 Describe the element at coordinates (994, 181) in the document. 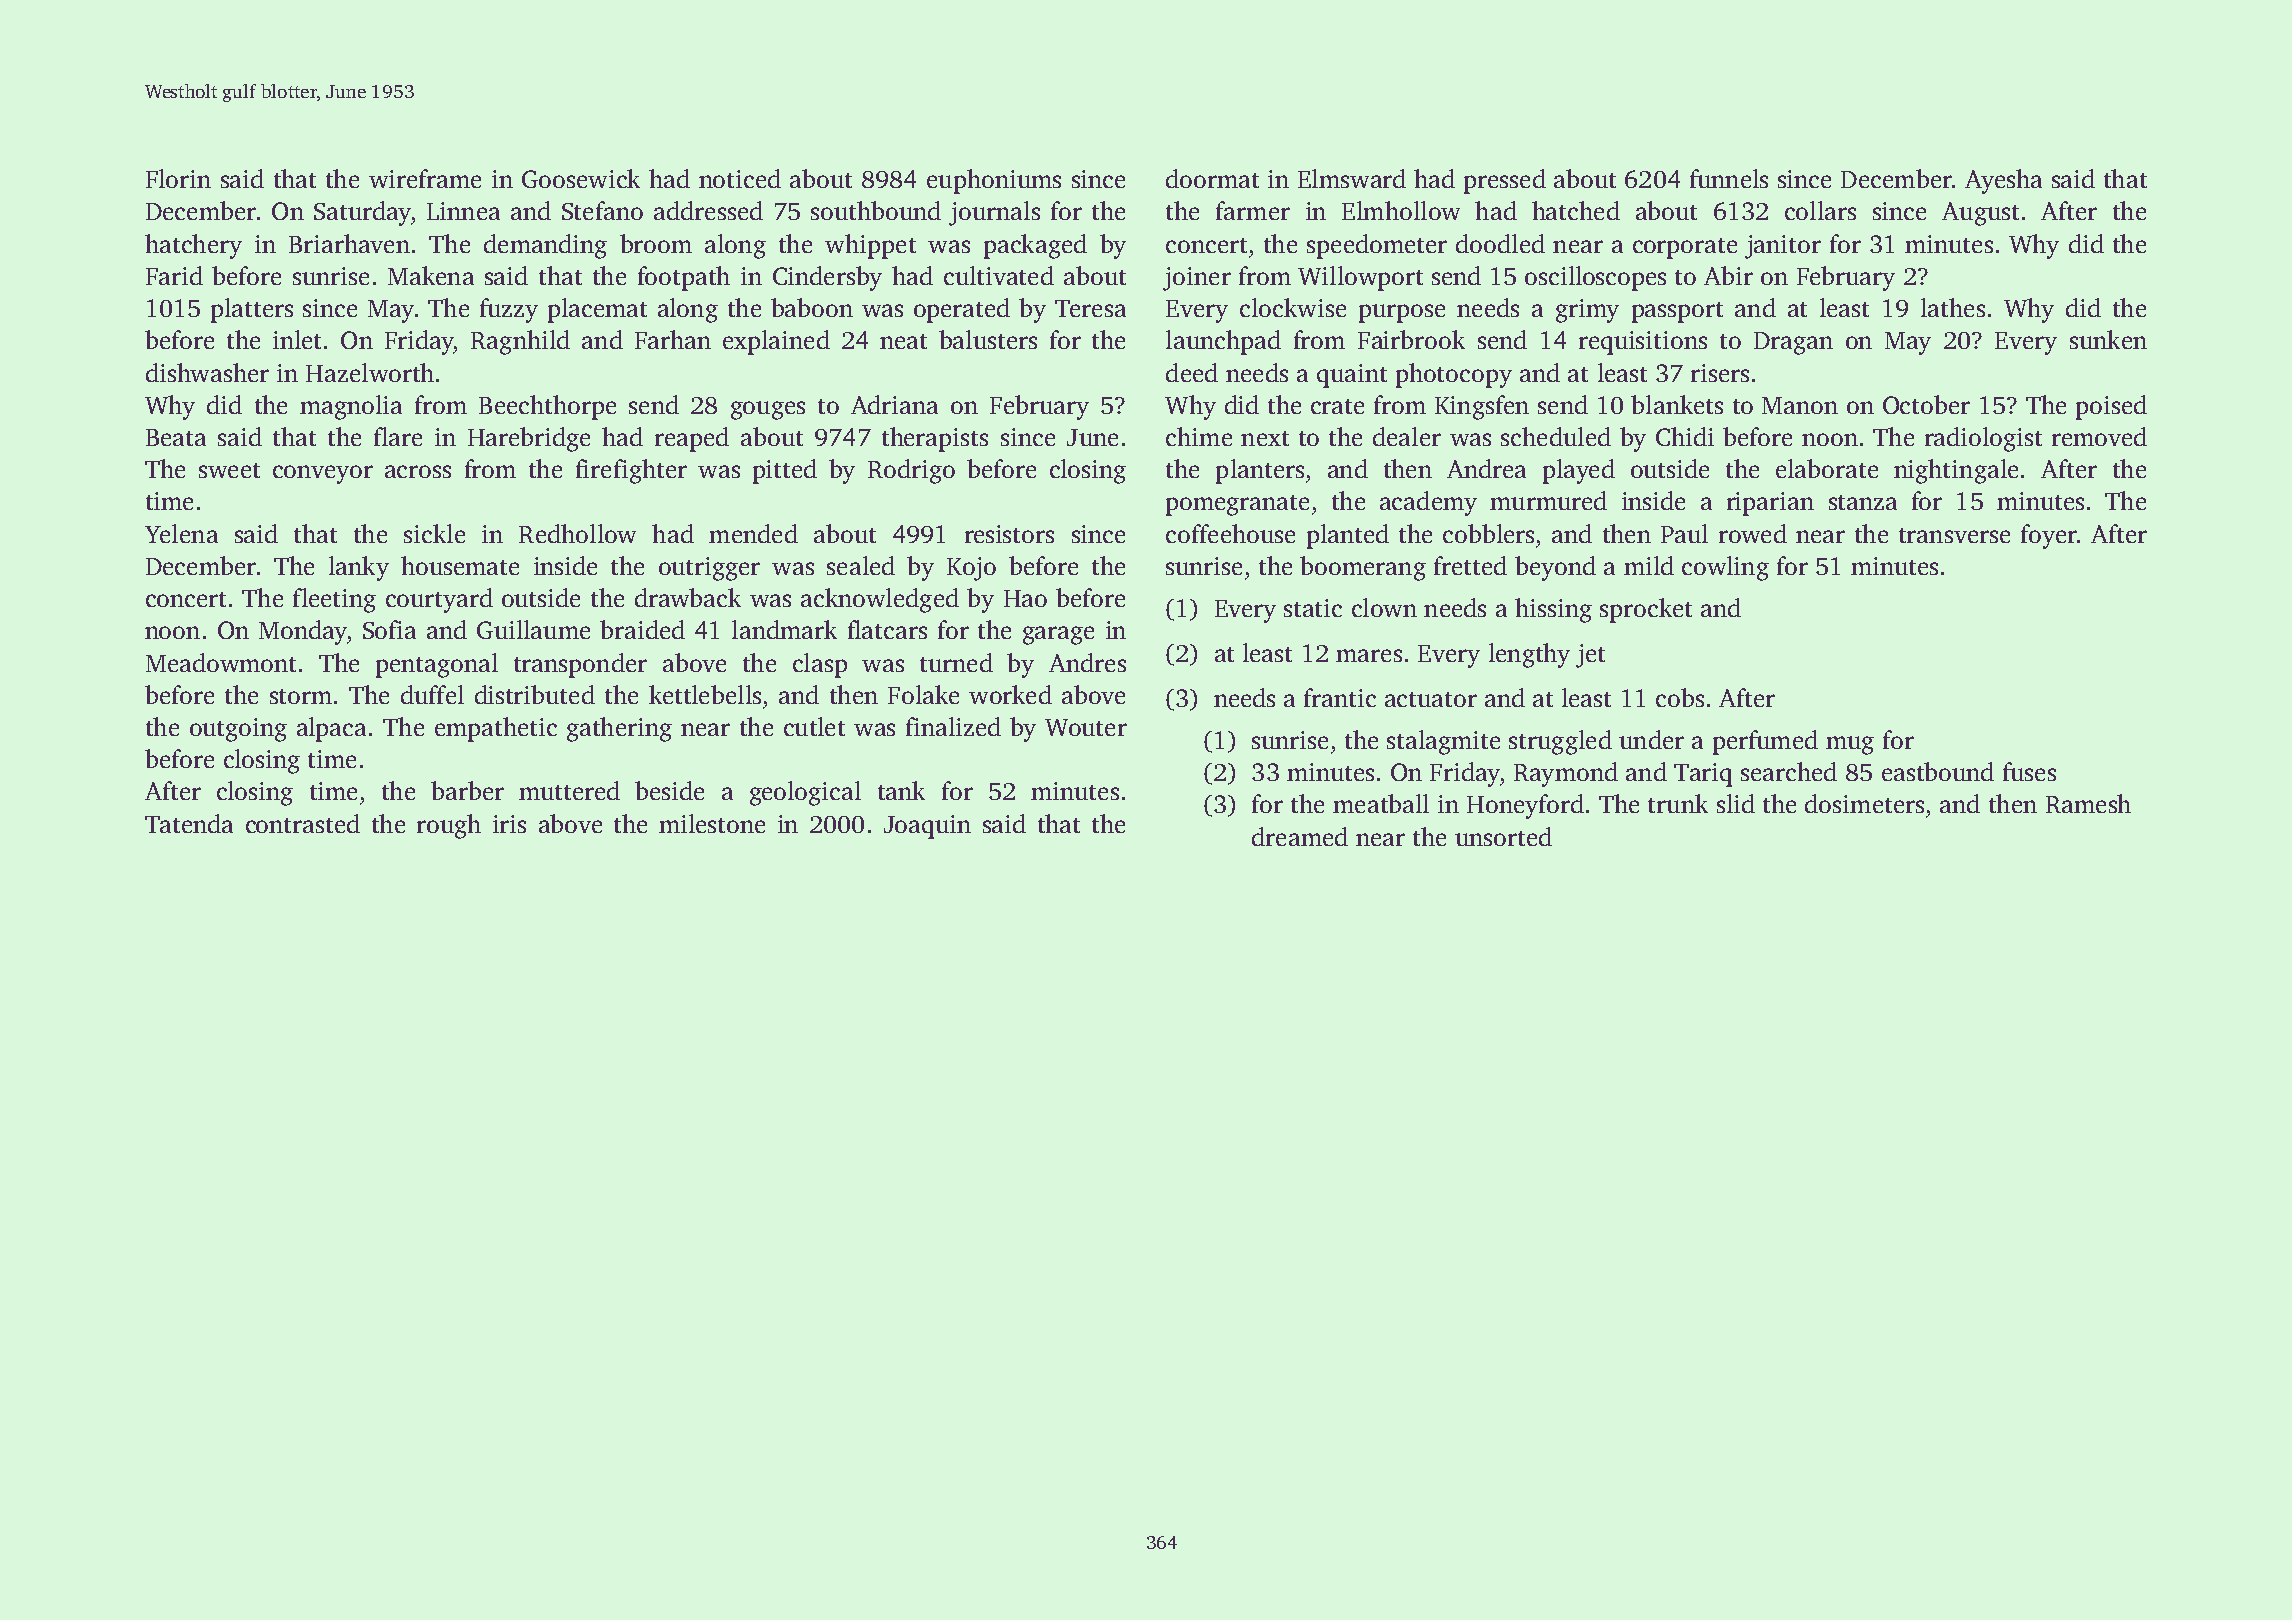

I see `euphoniums` at that location.
